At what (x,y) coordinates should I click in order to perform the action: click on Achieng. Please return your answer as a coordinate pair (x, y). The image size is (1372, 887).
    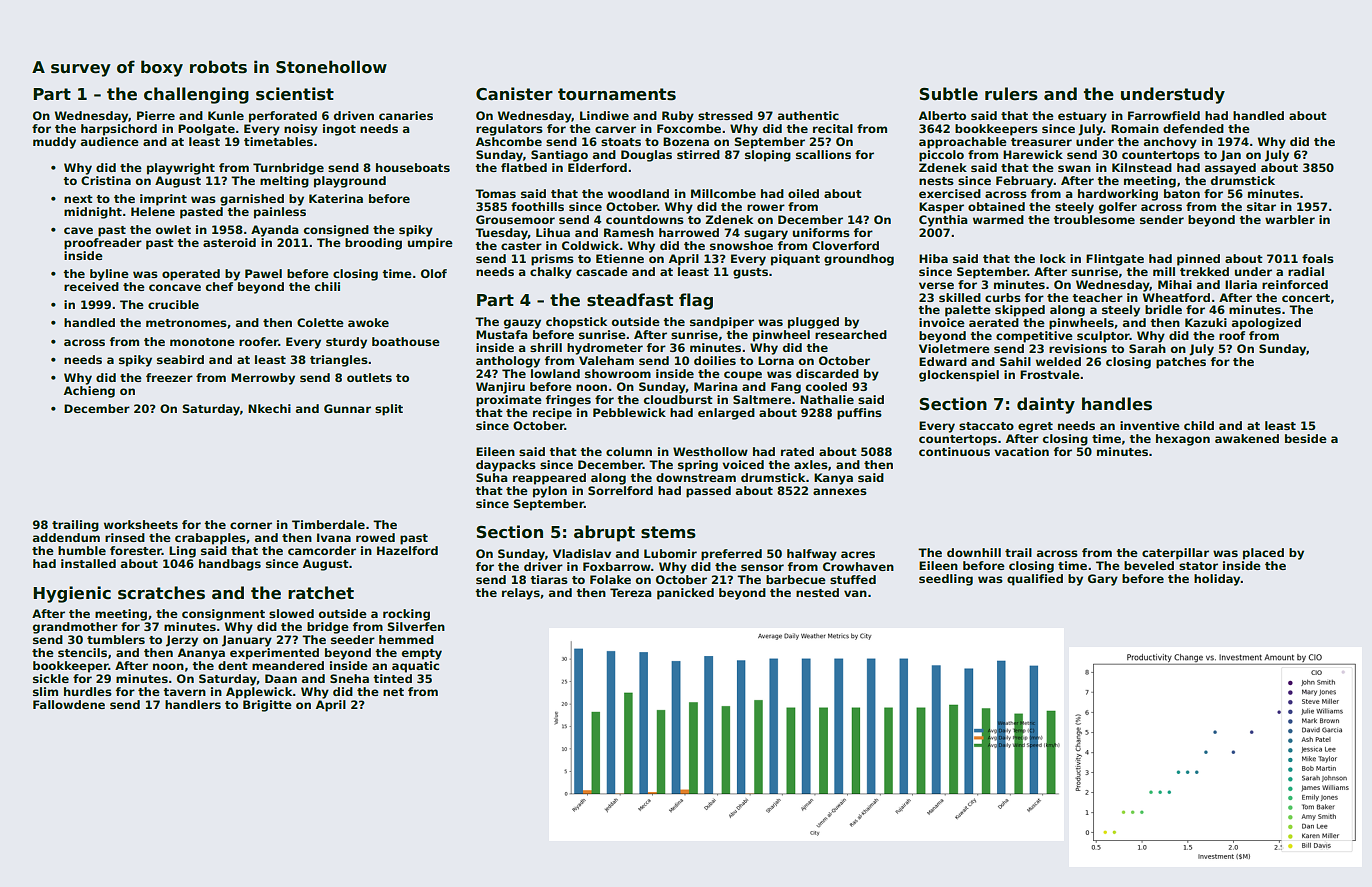
    Looking at the image, I should click on (89, 392).
